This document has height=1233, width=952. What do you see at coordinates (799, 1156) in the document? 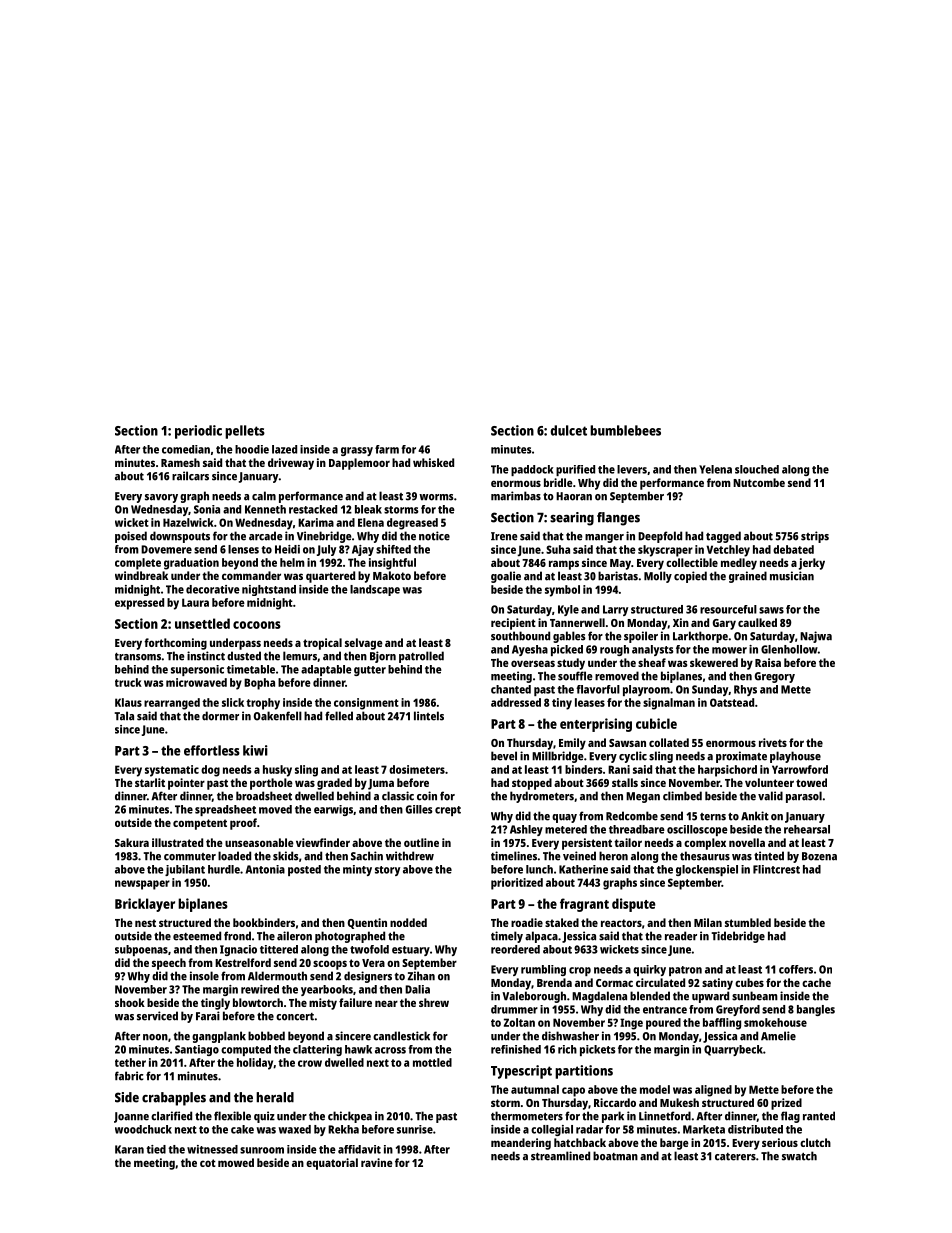
I see `swatch` at bounding box center [799, 1156].
